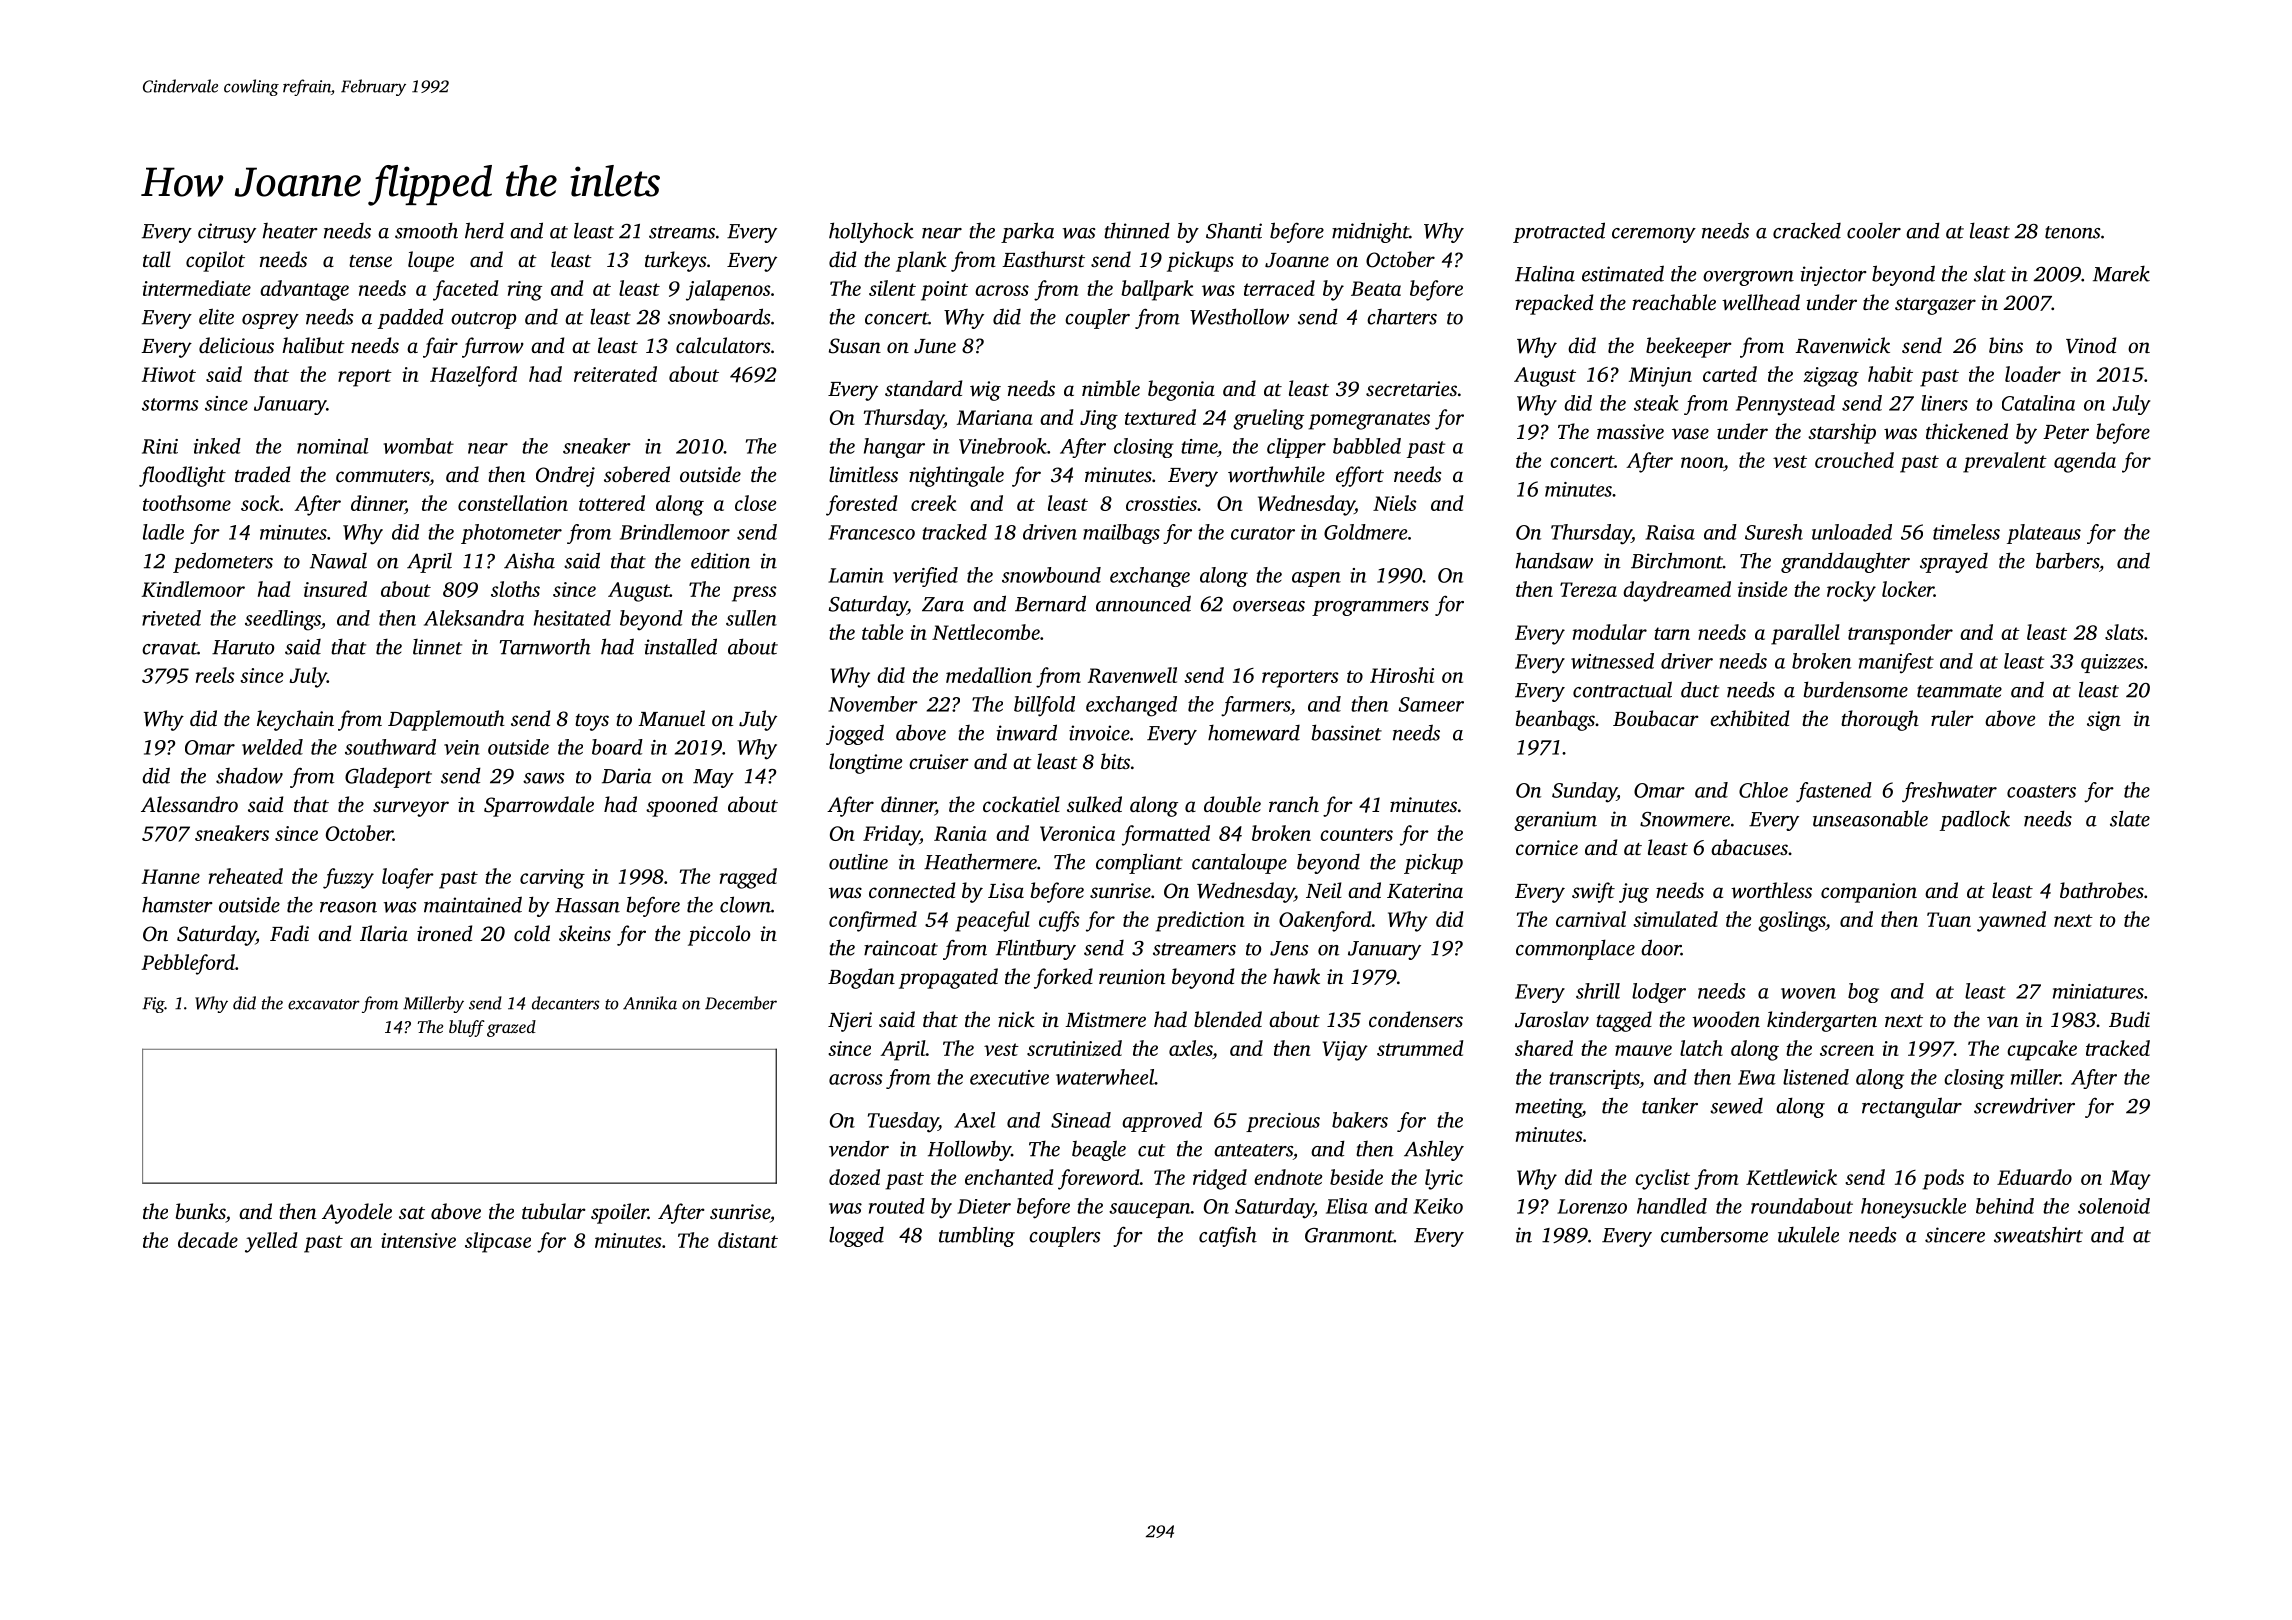 The height and width of the screenshot is (1620, 2292). I want to click on strummed, so click(1420, 1048).
